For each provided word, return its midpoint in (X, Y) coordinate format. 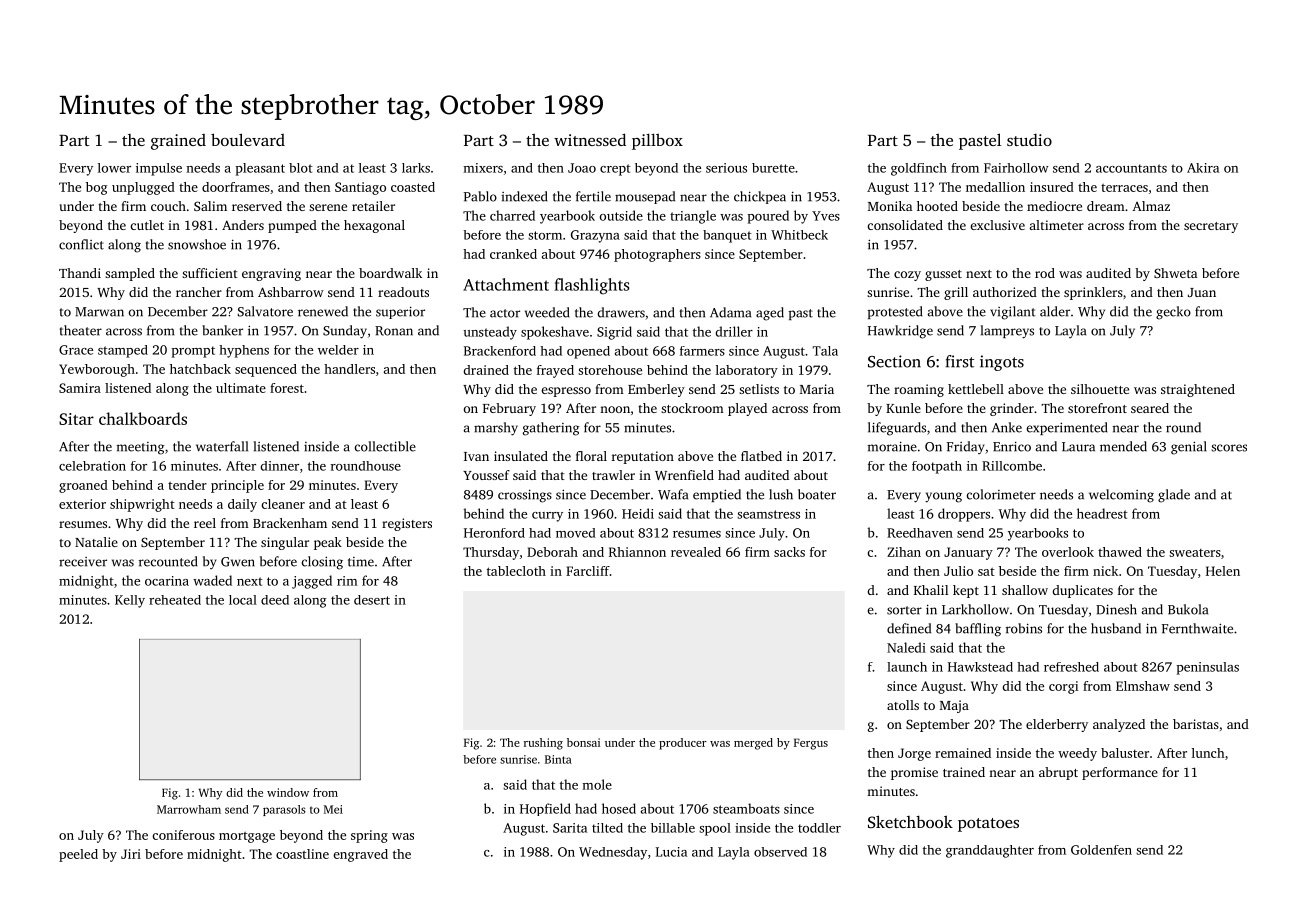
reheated (175, 600)
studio (1029, 140)
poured (768, 217)
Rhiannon (637, 552)
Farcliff (588, 571)
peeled (78, 855)
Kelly (130, 601)
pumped (292, 226)
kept (966, 591)
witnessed (590, 139)
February (509, 409)
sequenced (266, 370)
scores (1229, 448)
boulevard (248, 139)
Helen (1223, 571)
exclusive (998, 225)
